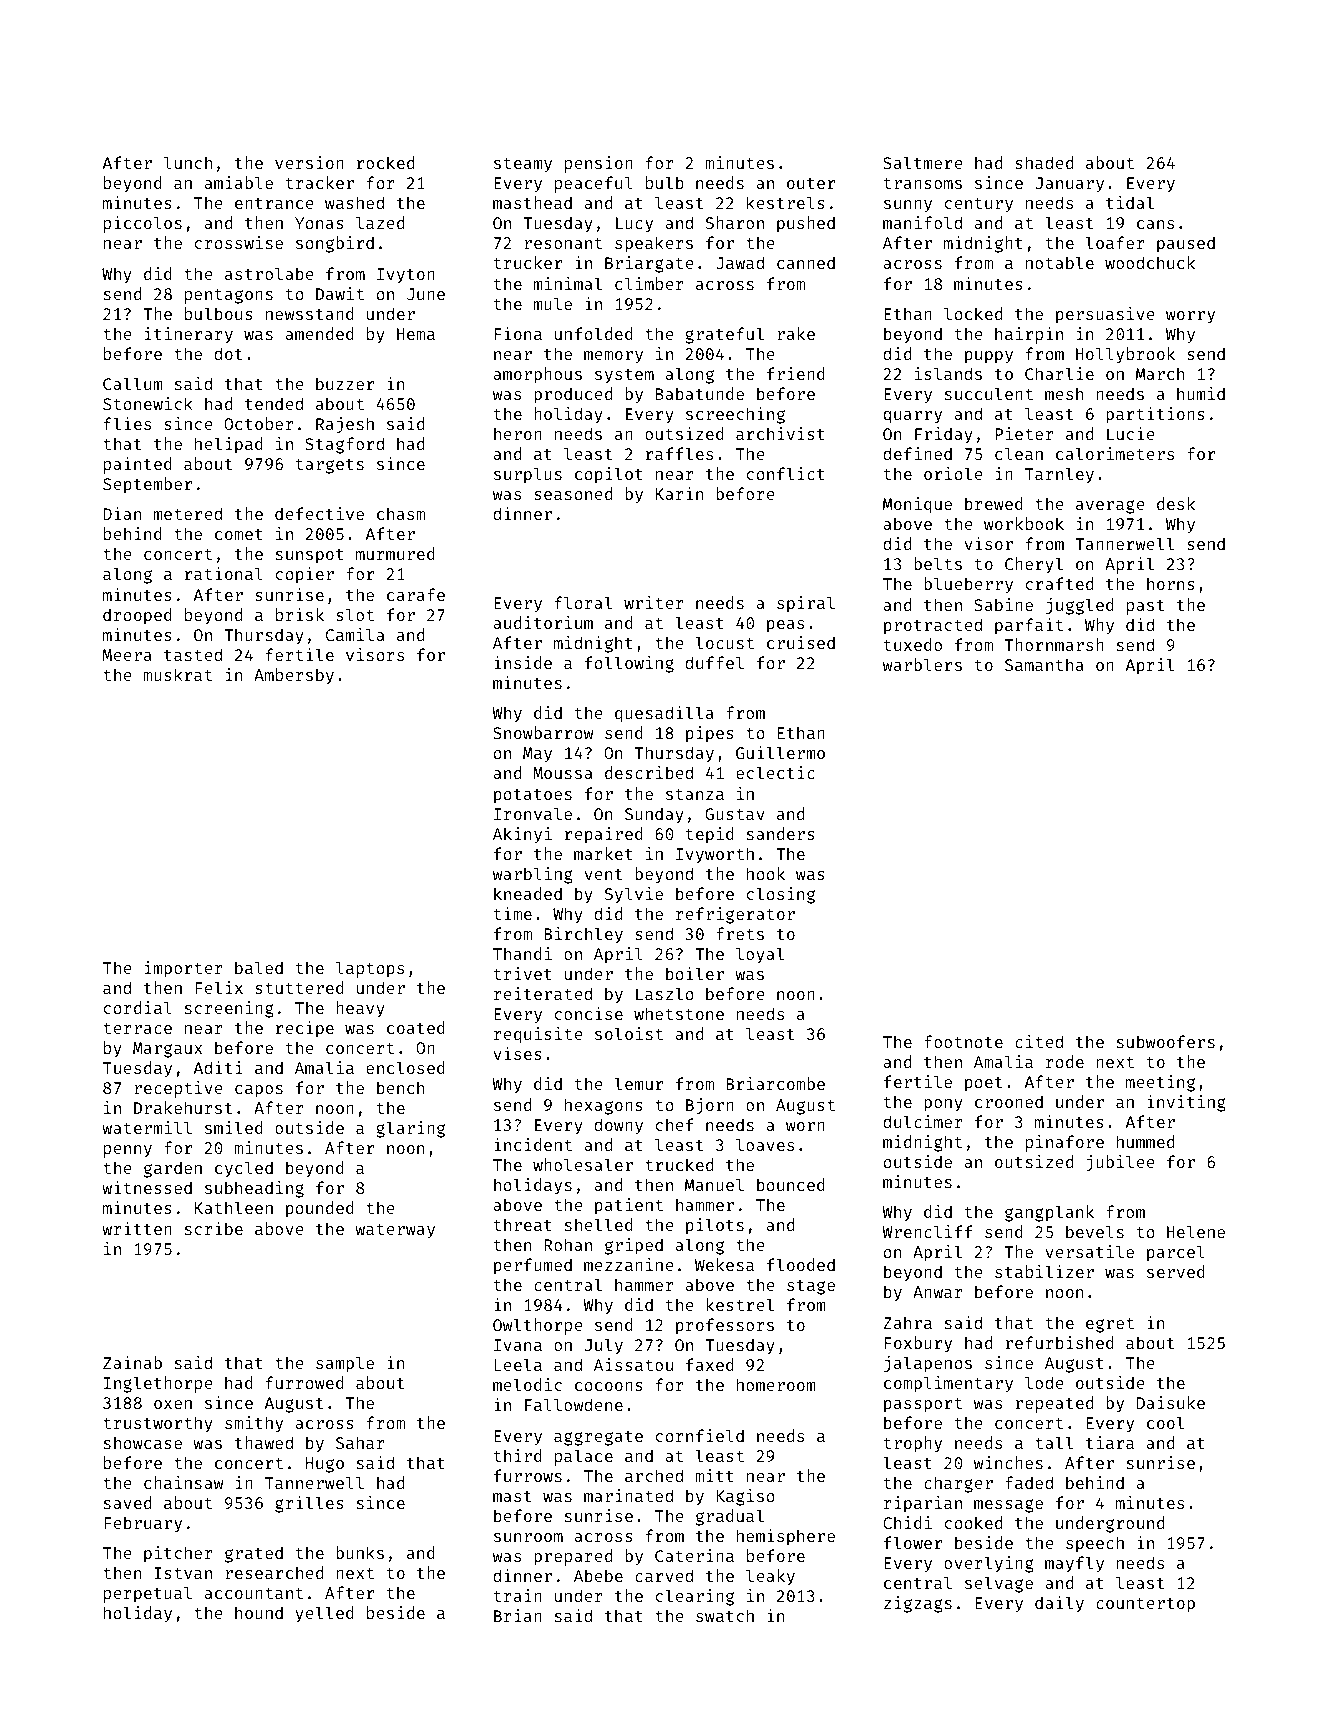 This document has width=1331, height=1723. I want to click on Meera, so click(127, 655).
